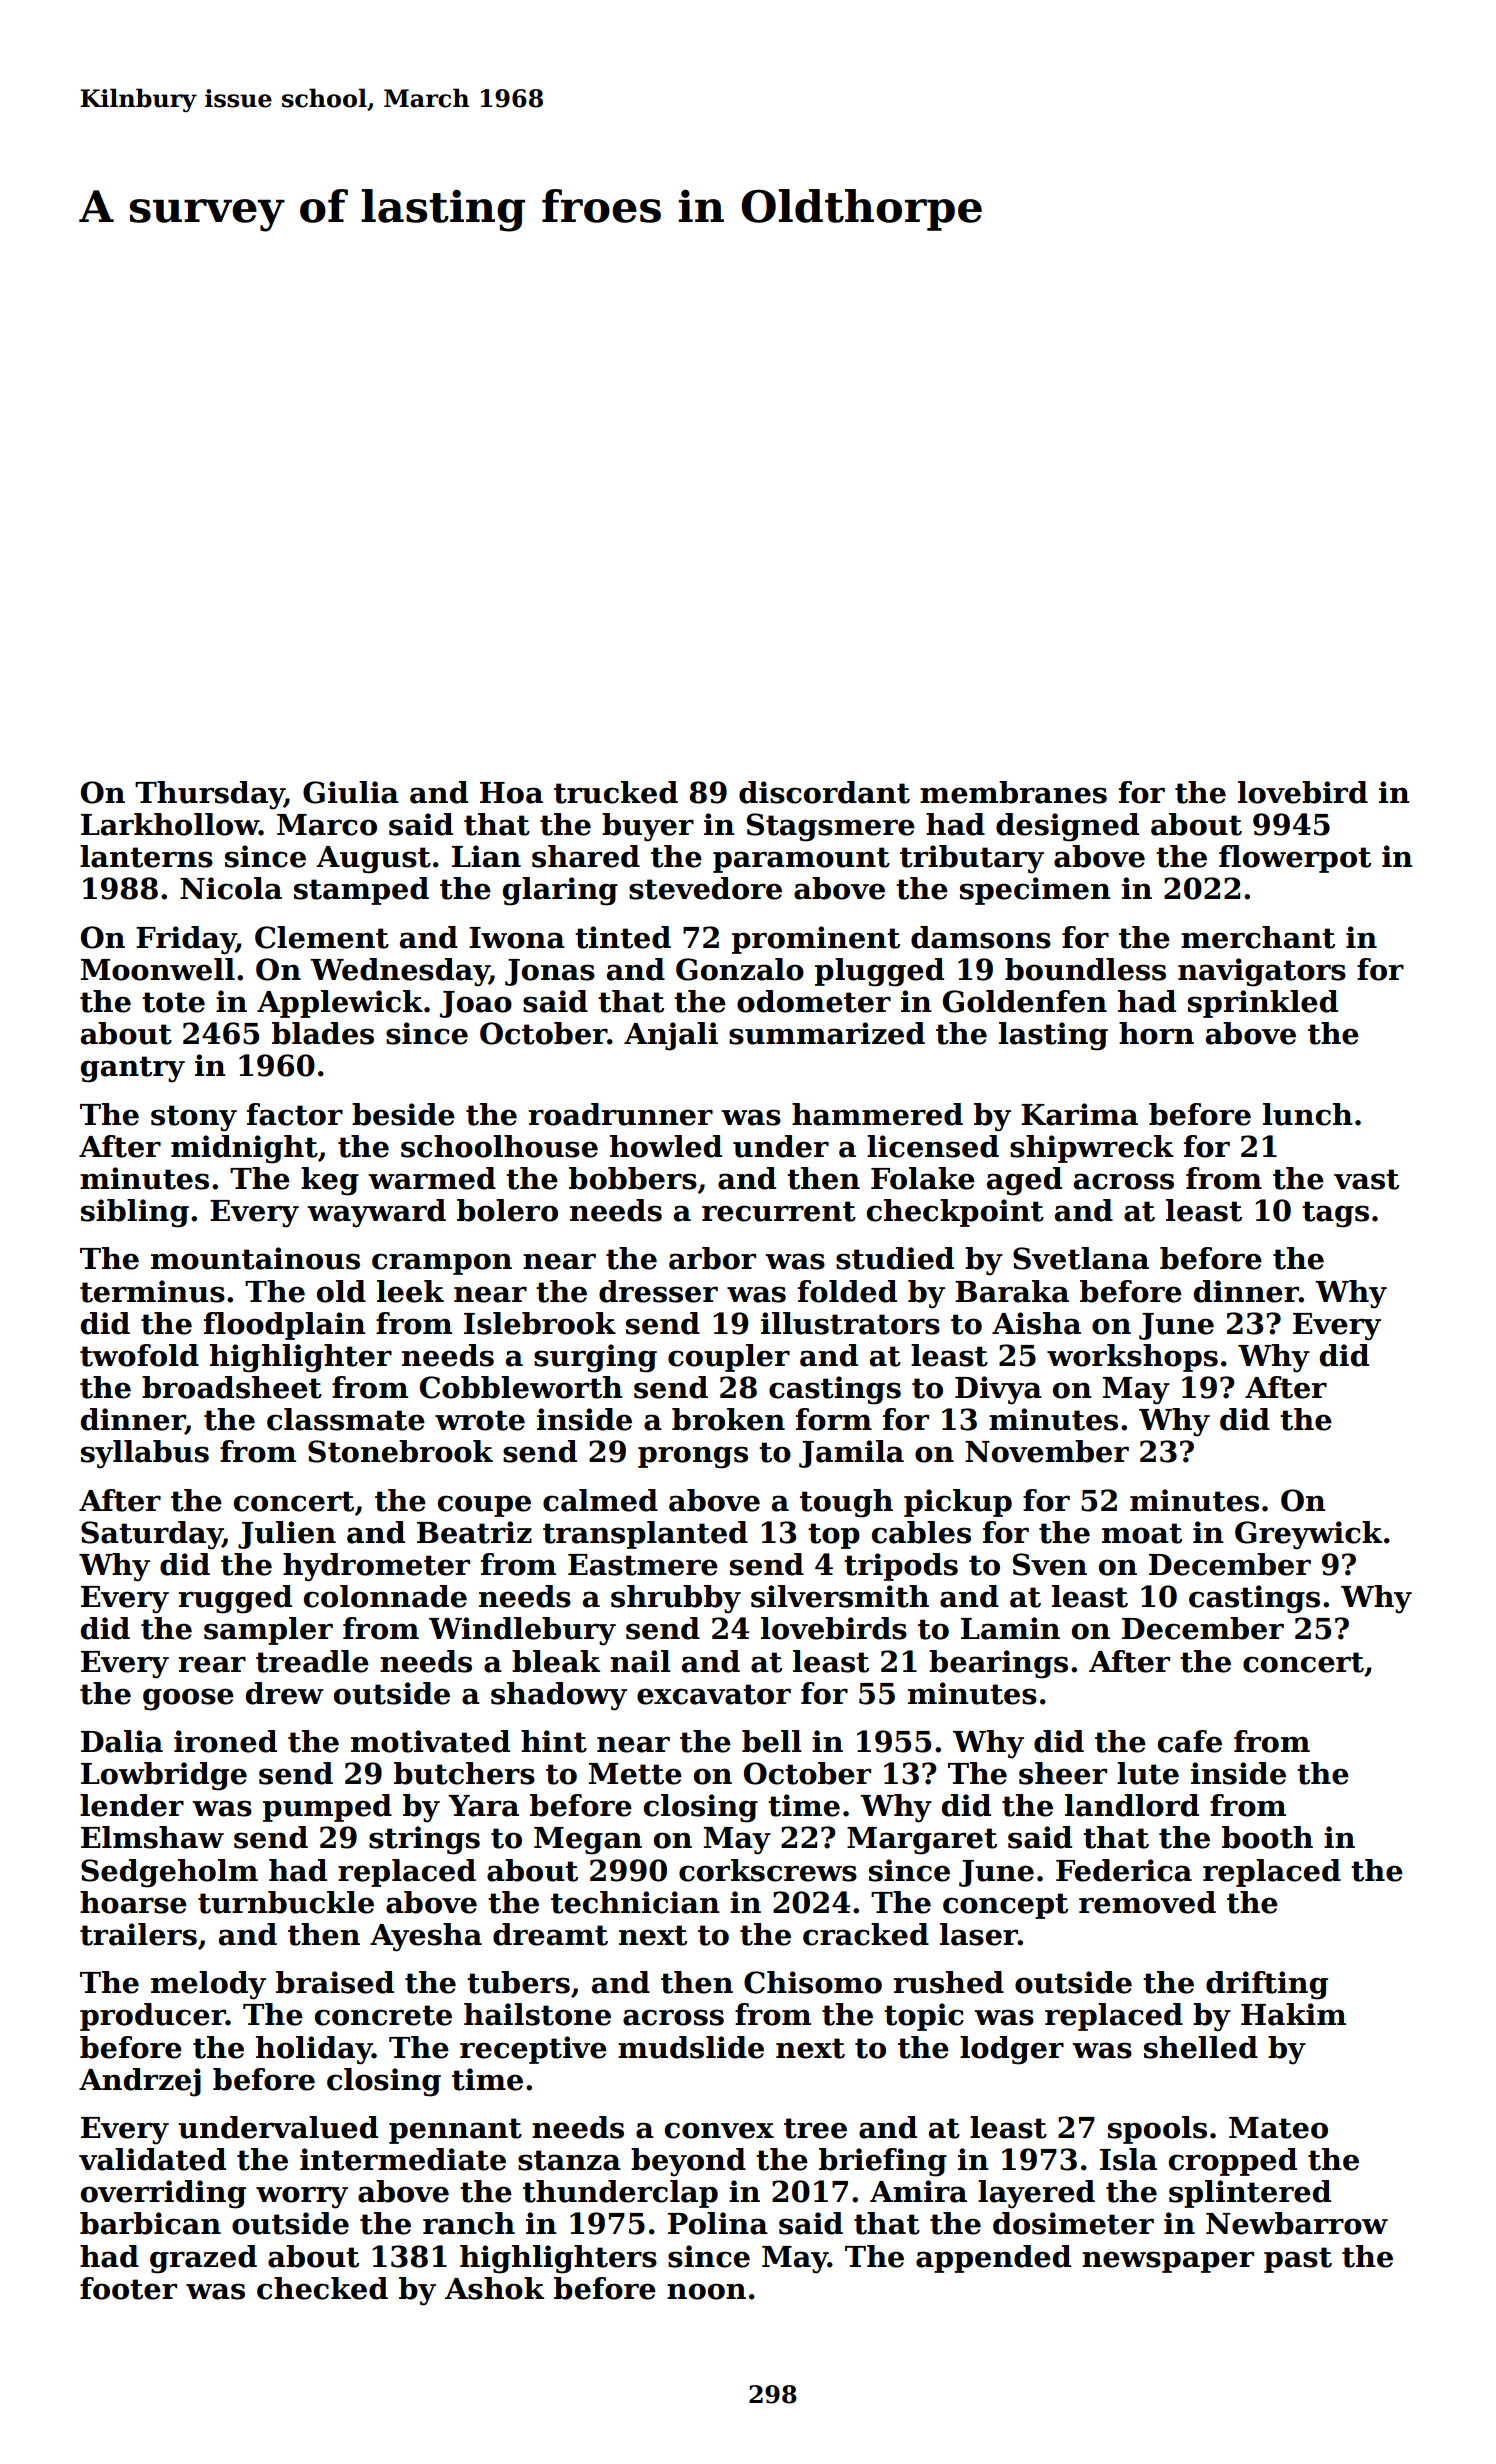 The height and width of the screenshot is (2464, 1496). What do you see at coordinates (1297, 2223) in the screenshot?
I see `Newbarrow` at bounding box center [1297, 2223].
